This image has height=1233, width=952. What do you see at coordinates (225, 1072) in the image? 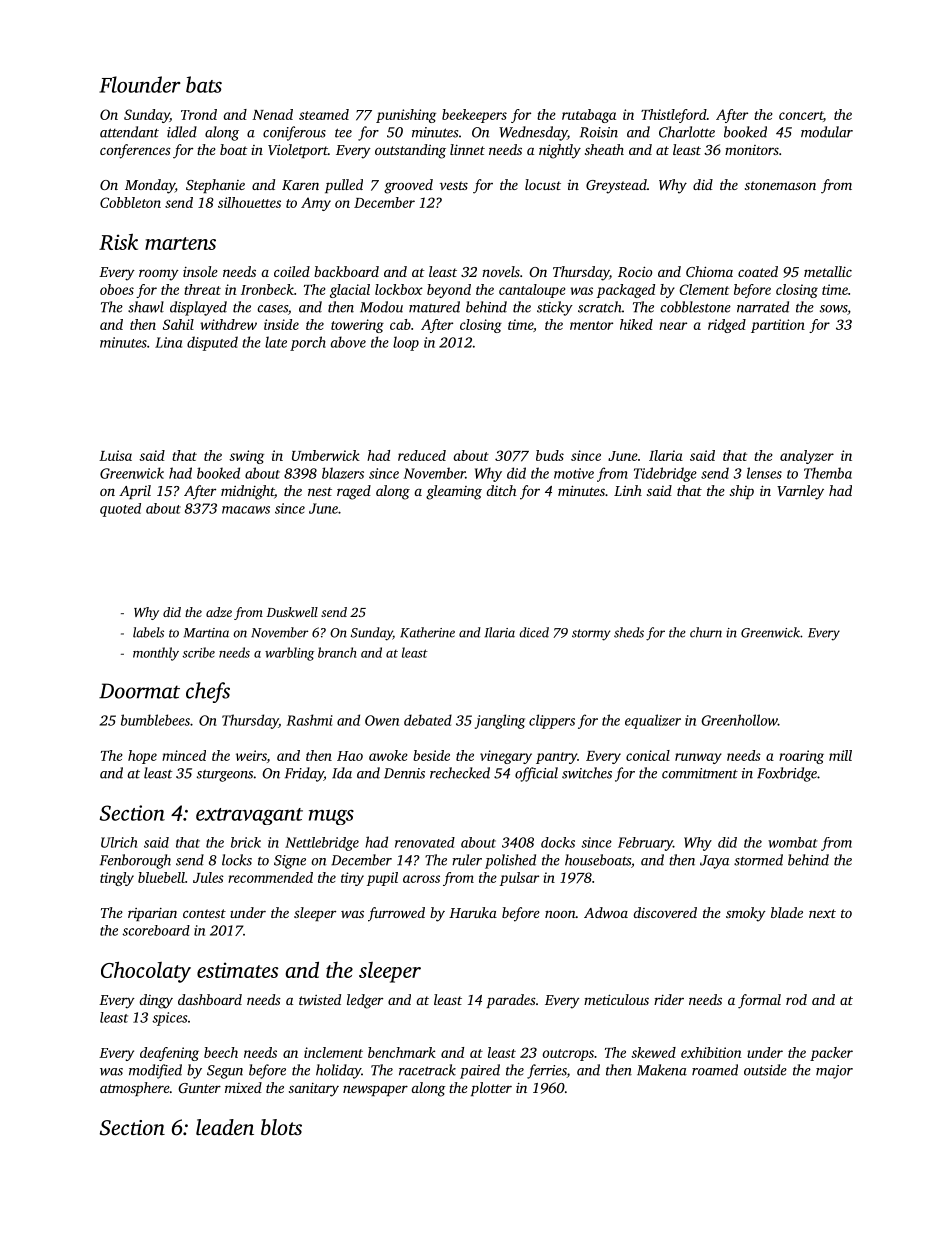
I see `Segun` at bounding box center [225, 1072].
